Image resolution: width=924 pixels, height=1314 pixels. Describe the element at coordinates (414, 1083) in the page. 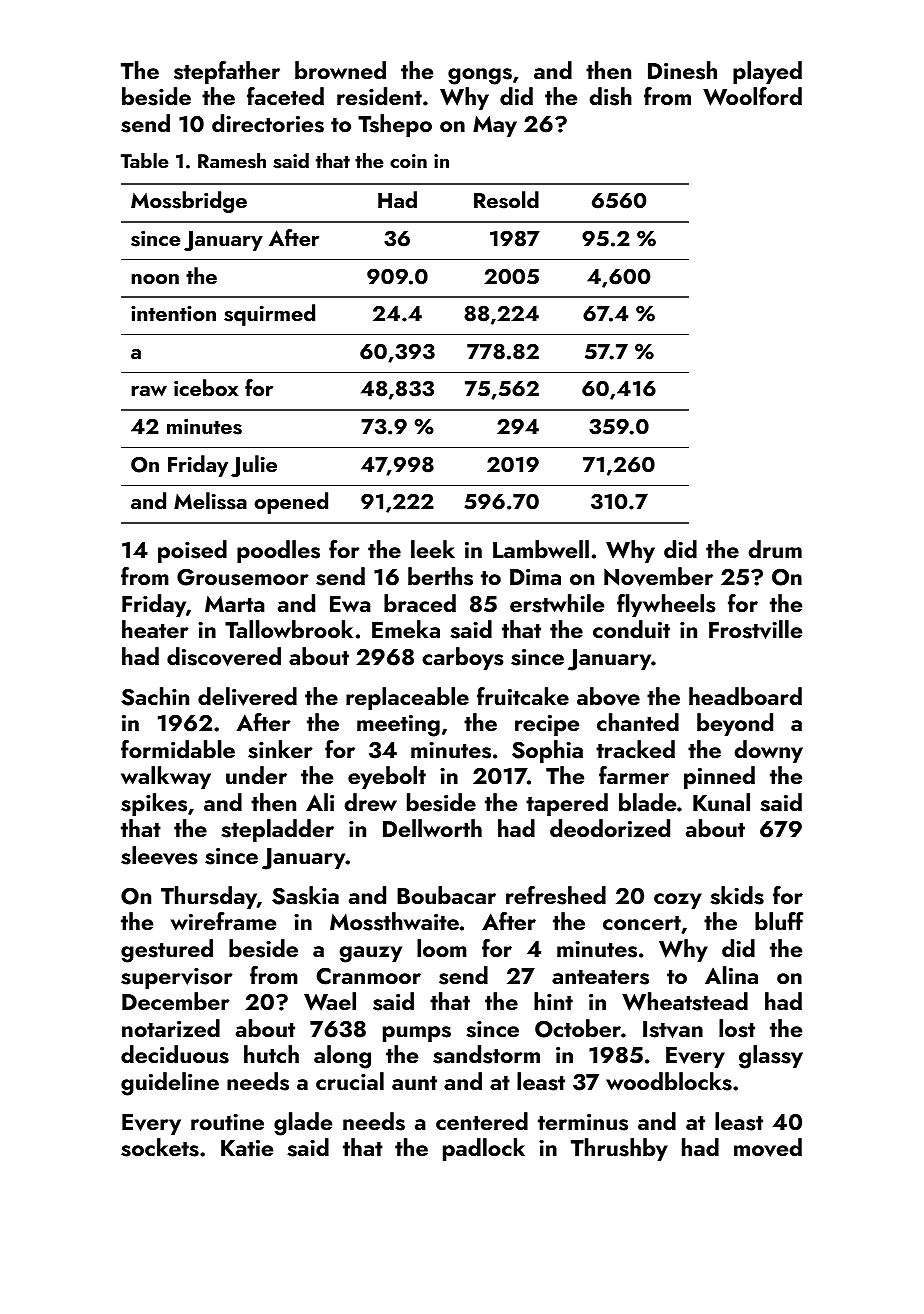

I see `aunt` at that location.
